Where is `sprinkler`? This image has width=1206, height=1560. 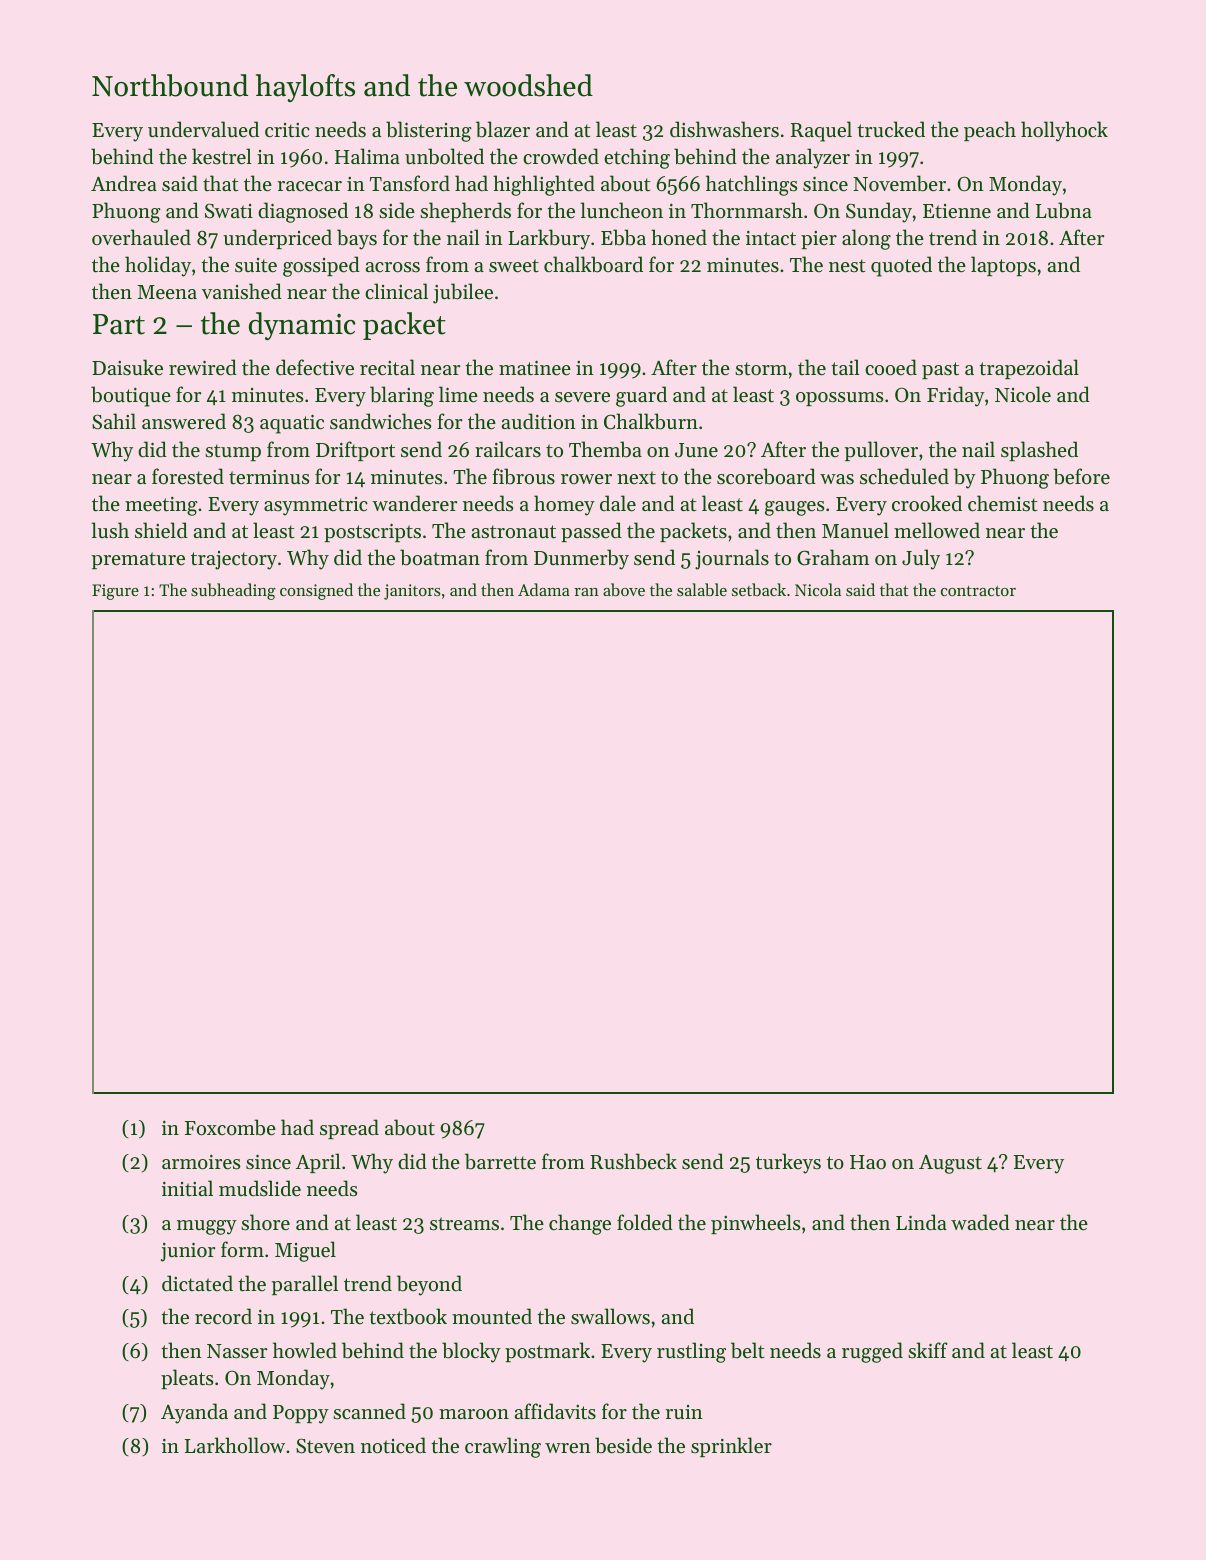
sprinkler is located at coordinates (731, 1447).
